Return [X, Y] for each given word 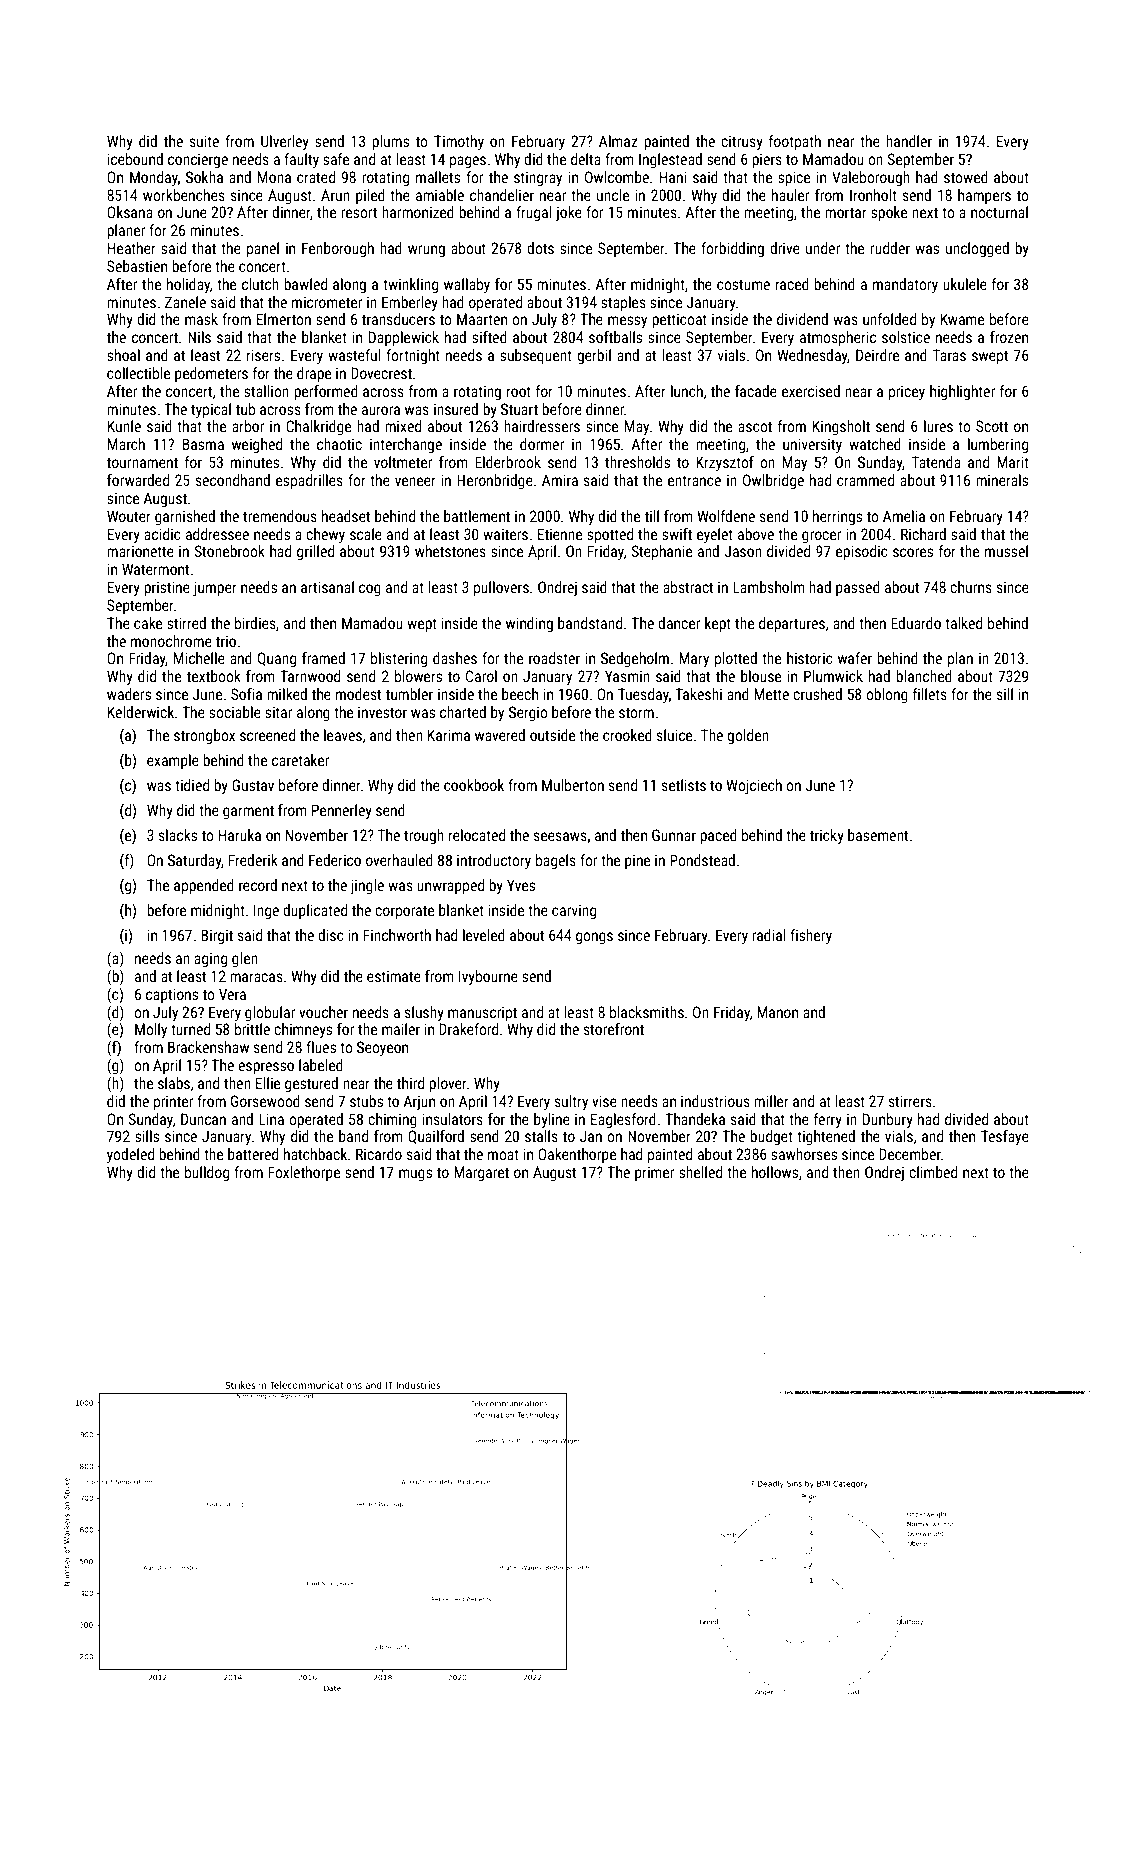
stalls [541, 1136]
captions [172, 995]
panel [263, 249]
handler [909, 141]
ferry [828, 1120]
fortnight [413, 356]
